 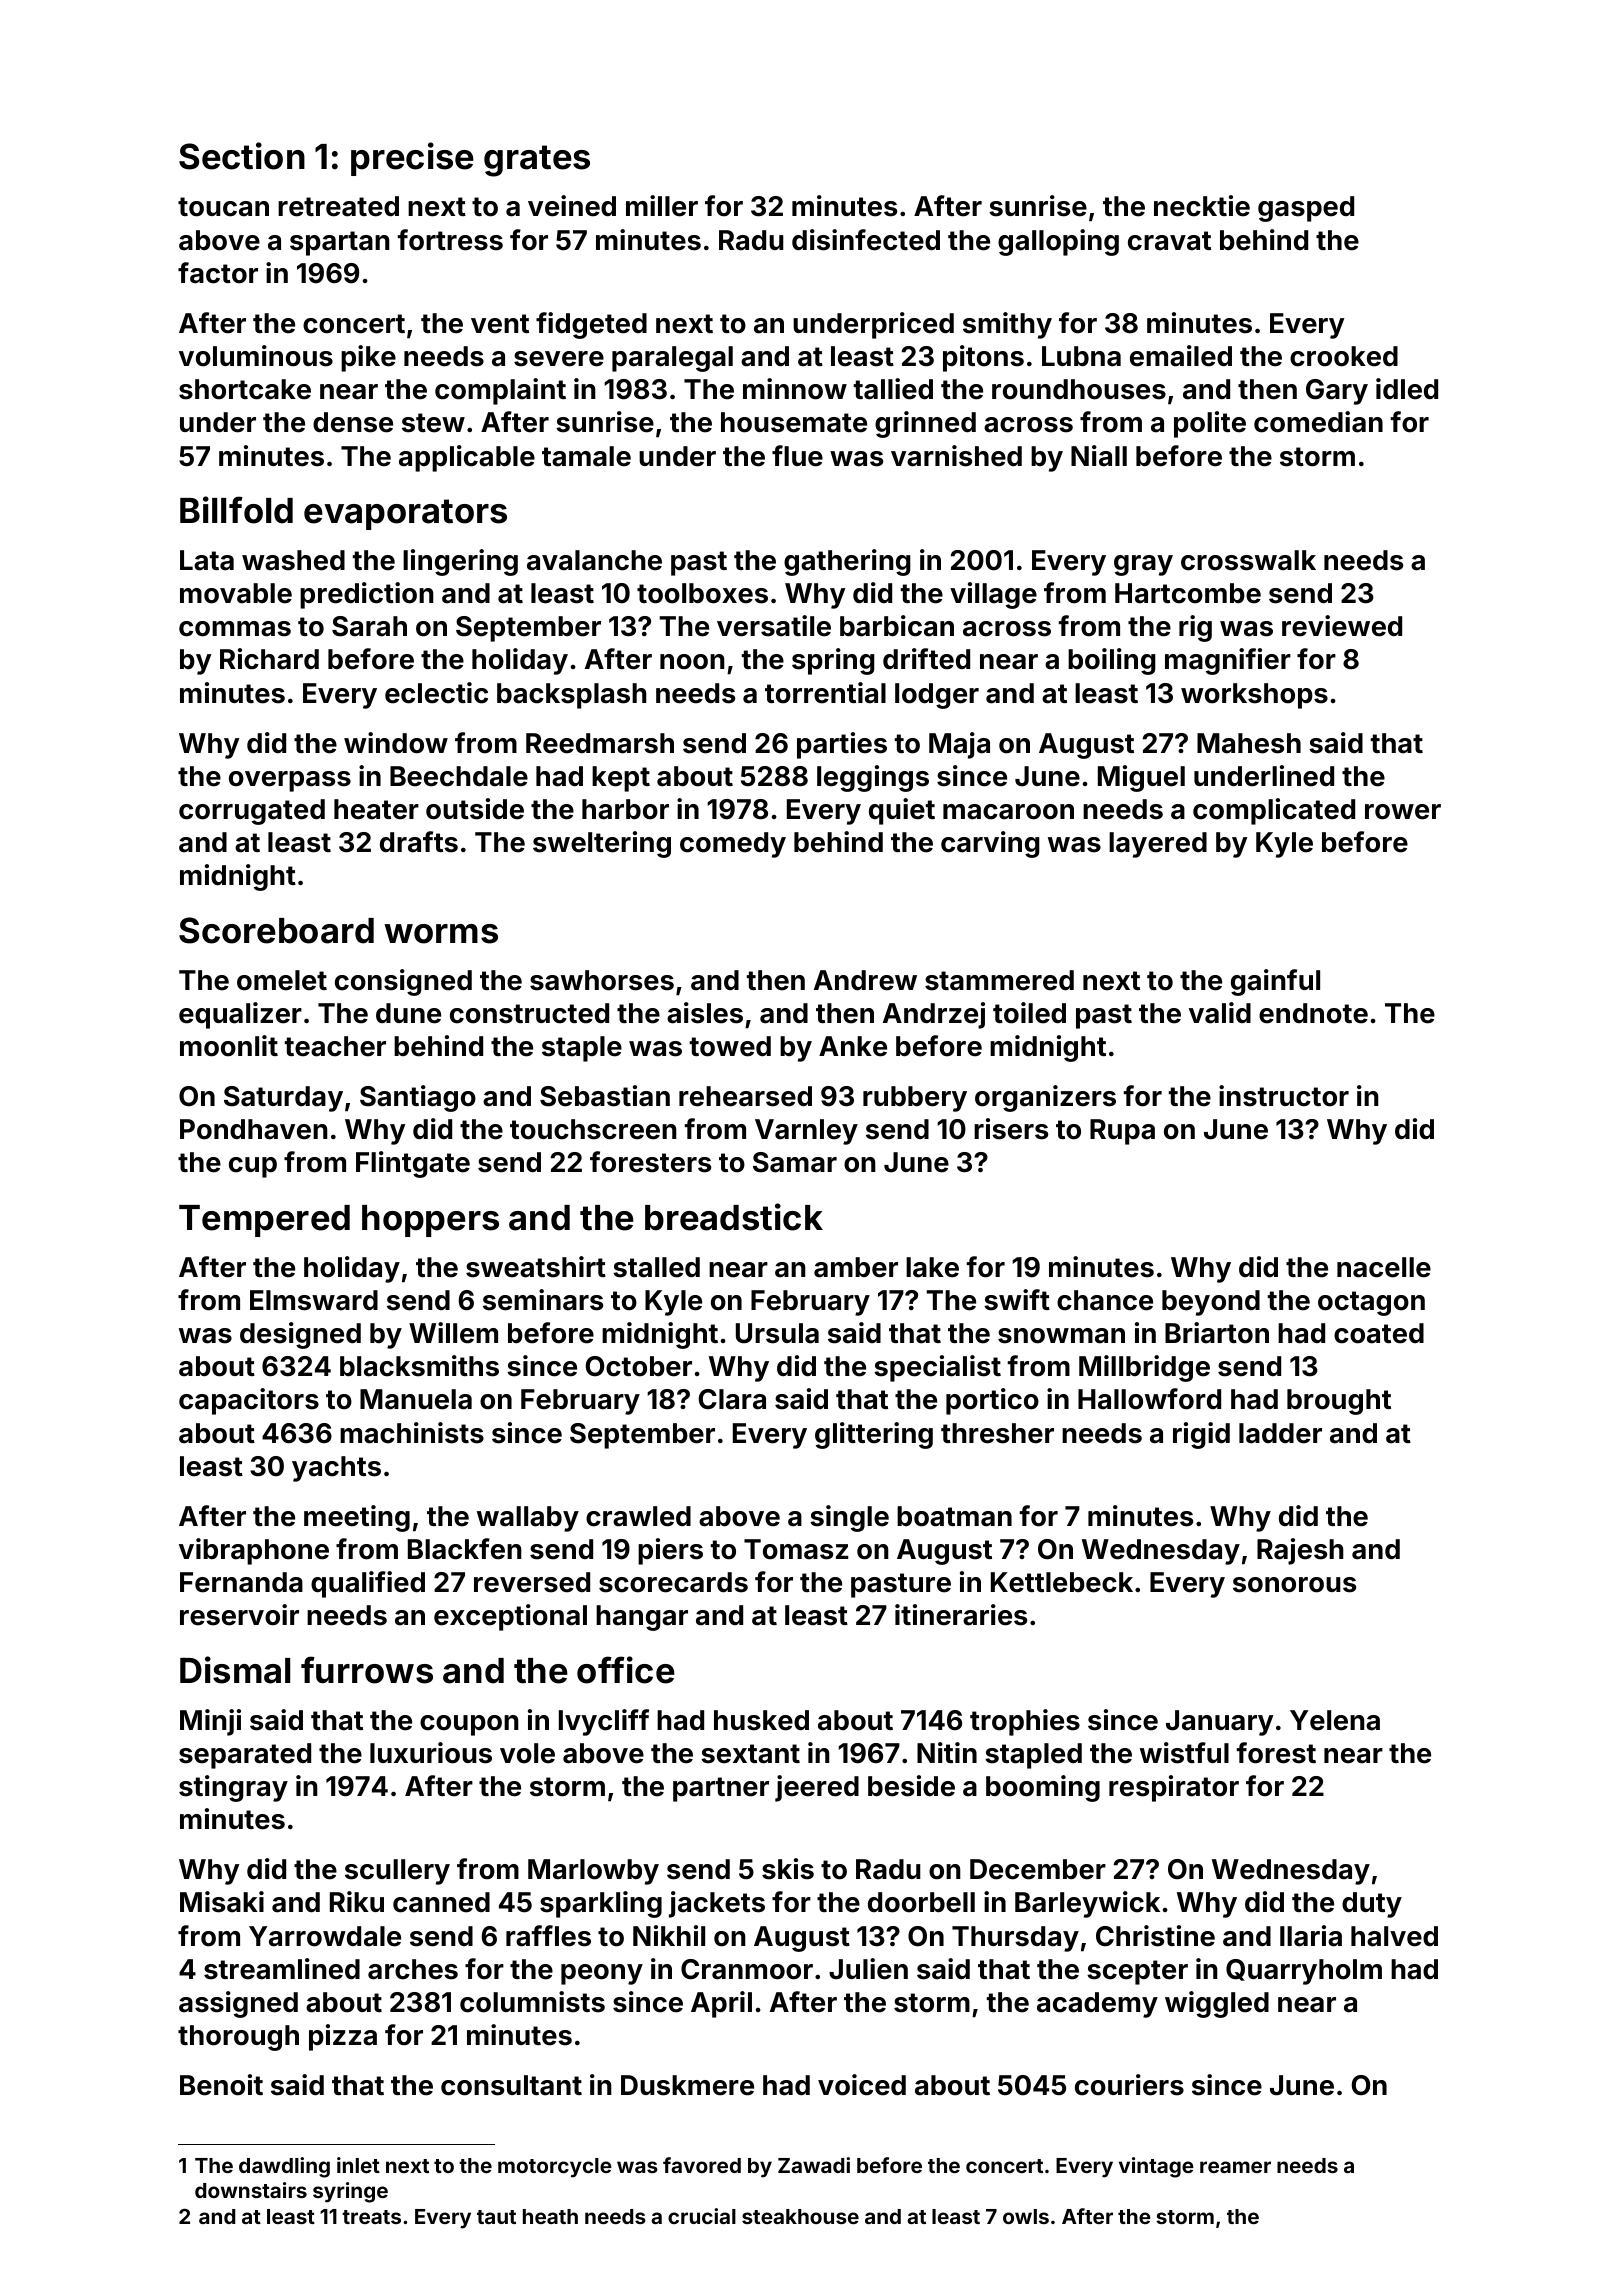 What do you see at coordinates (990, 844) in the screenshot?
I see `carving` at bounding box center [990, 844].
